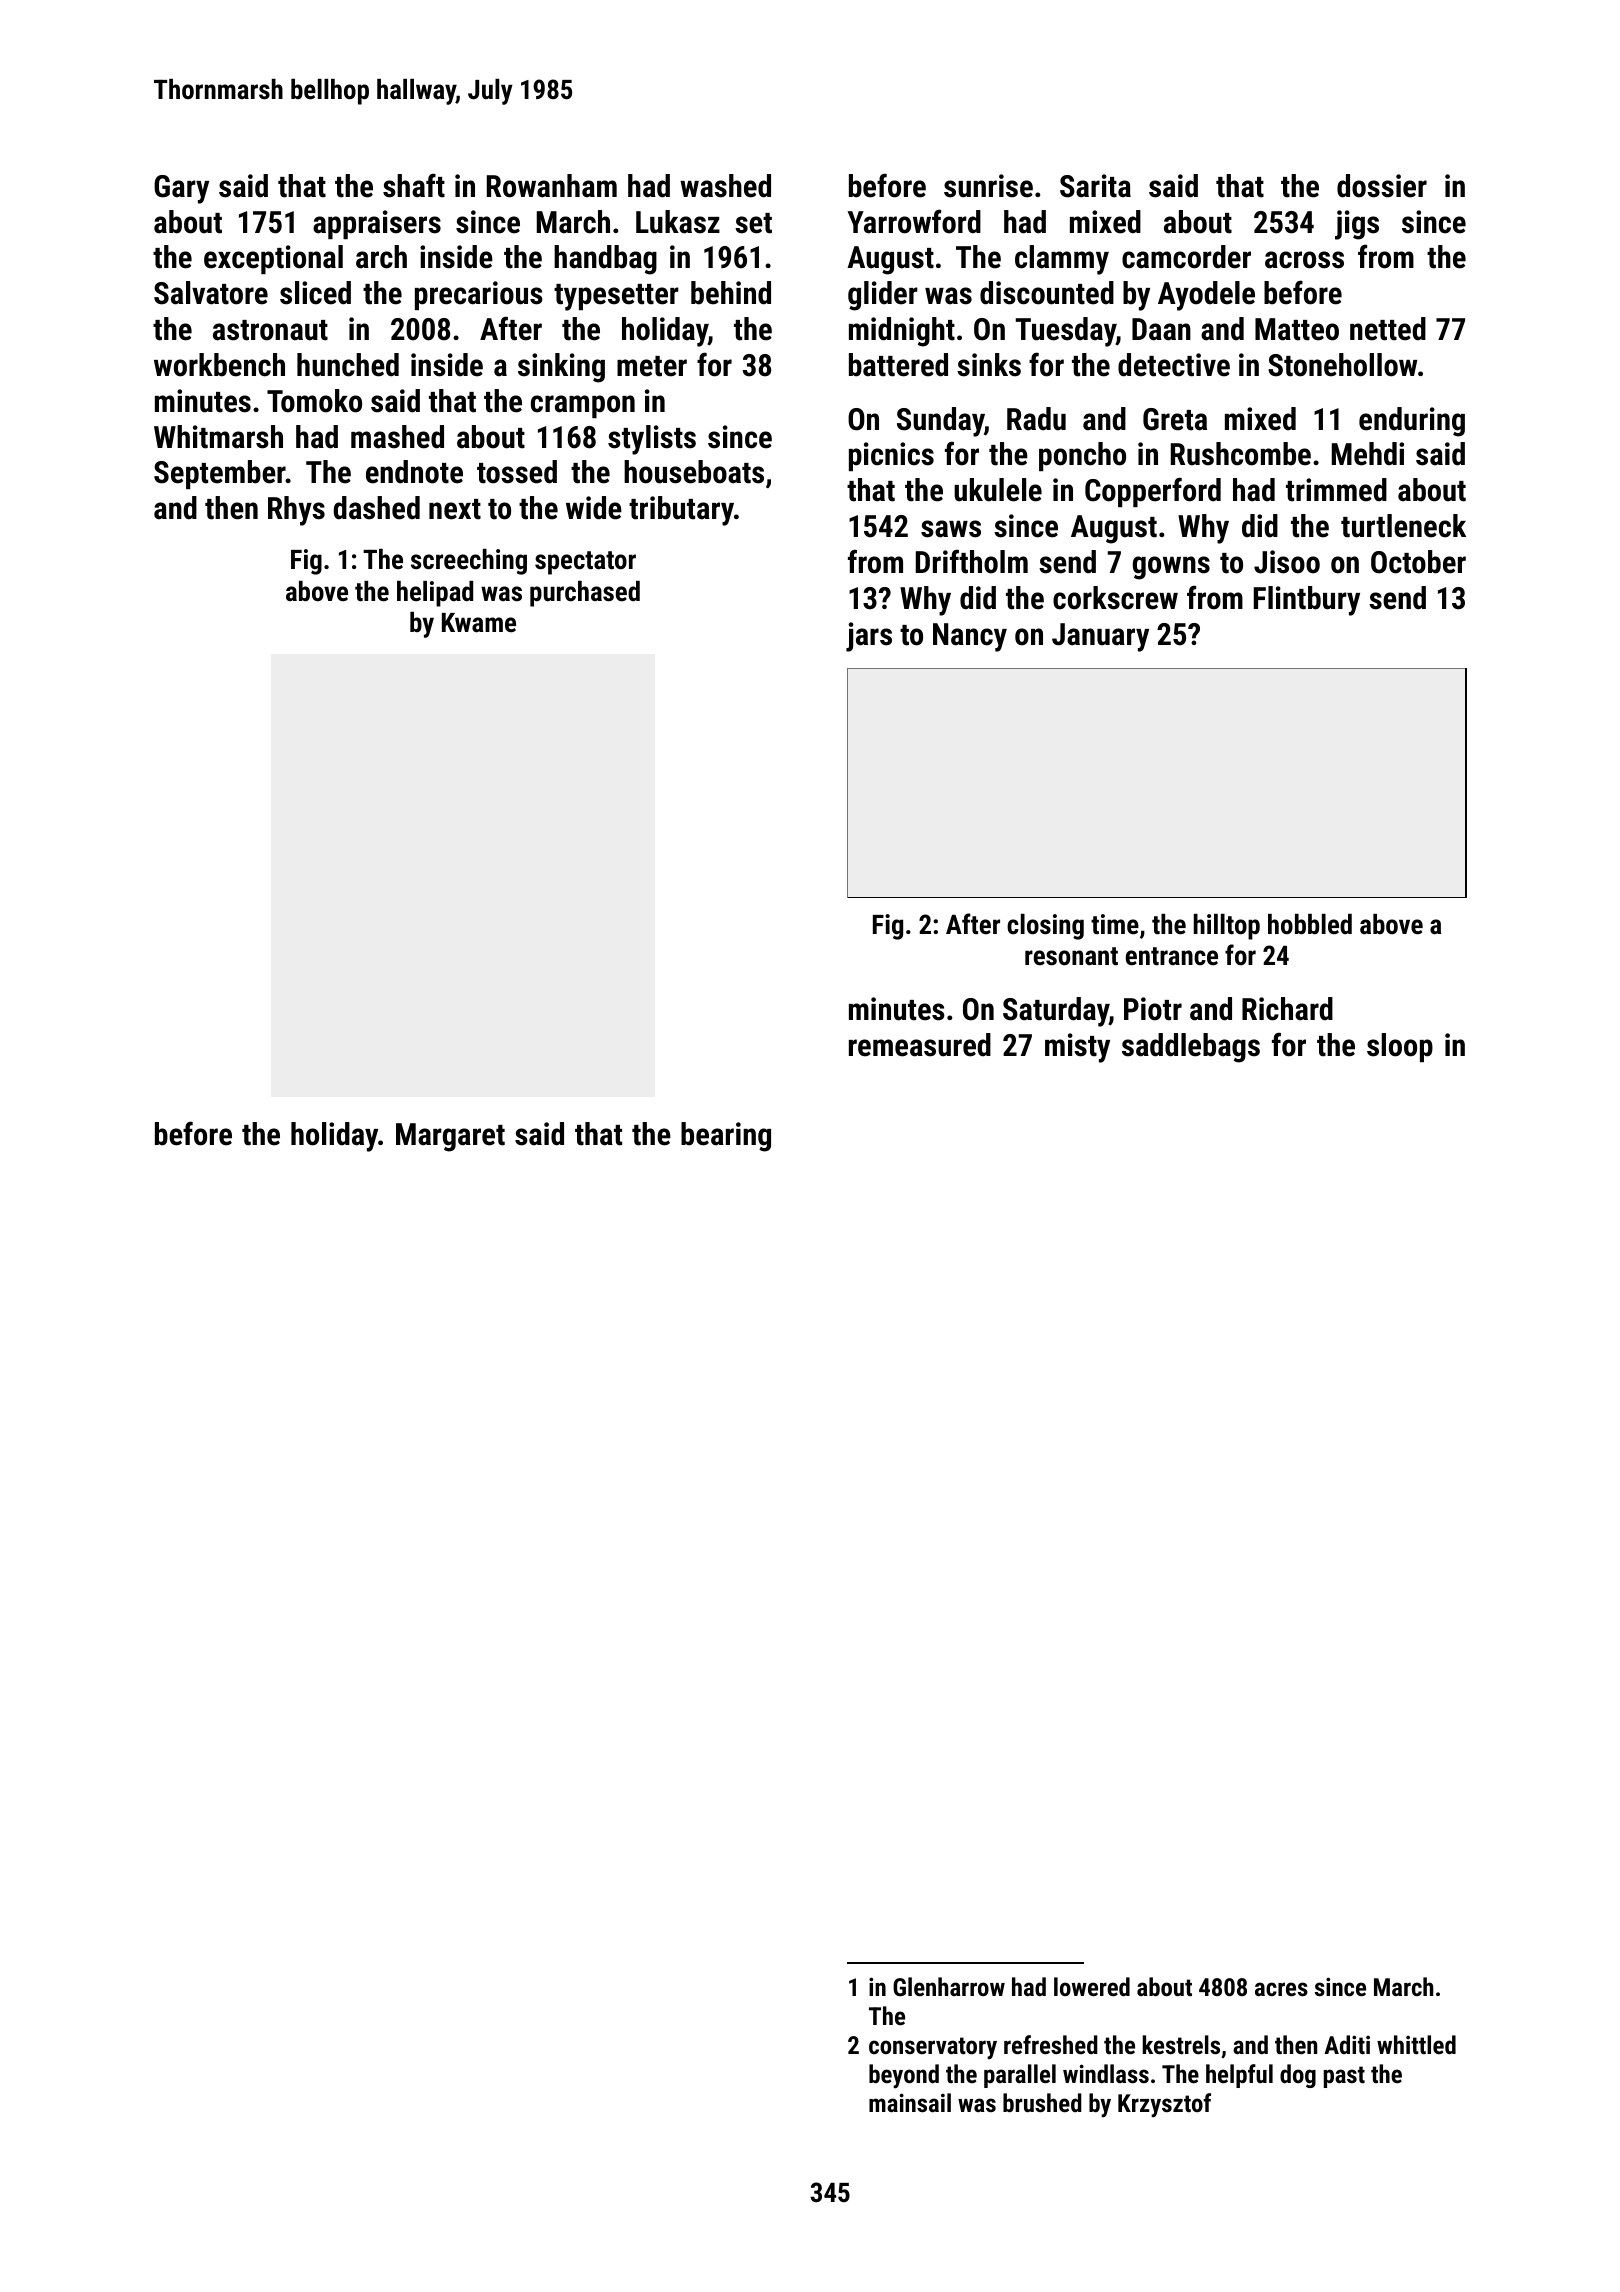 The image size is (1620, 2292). I want to click on bearing, so click(726, 1137).
